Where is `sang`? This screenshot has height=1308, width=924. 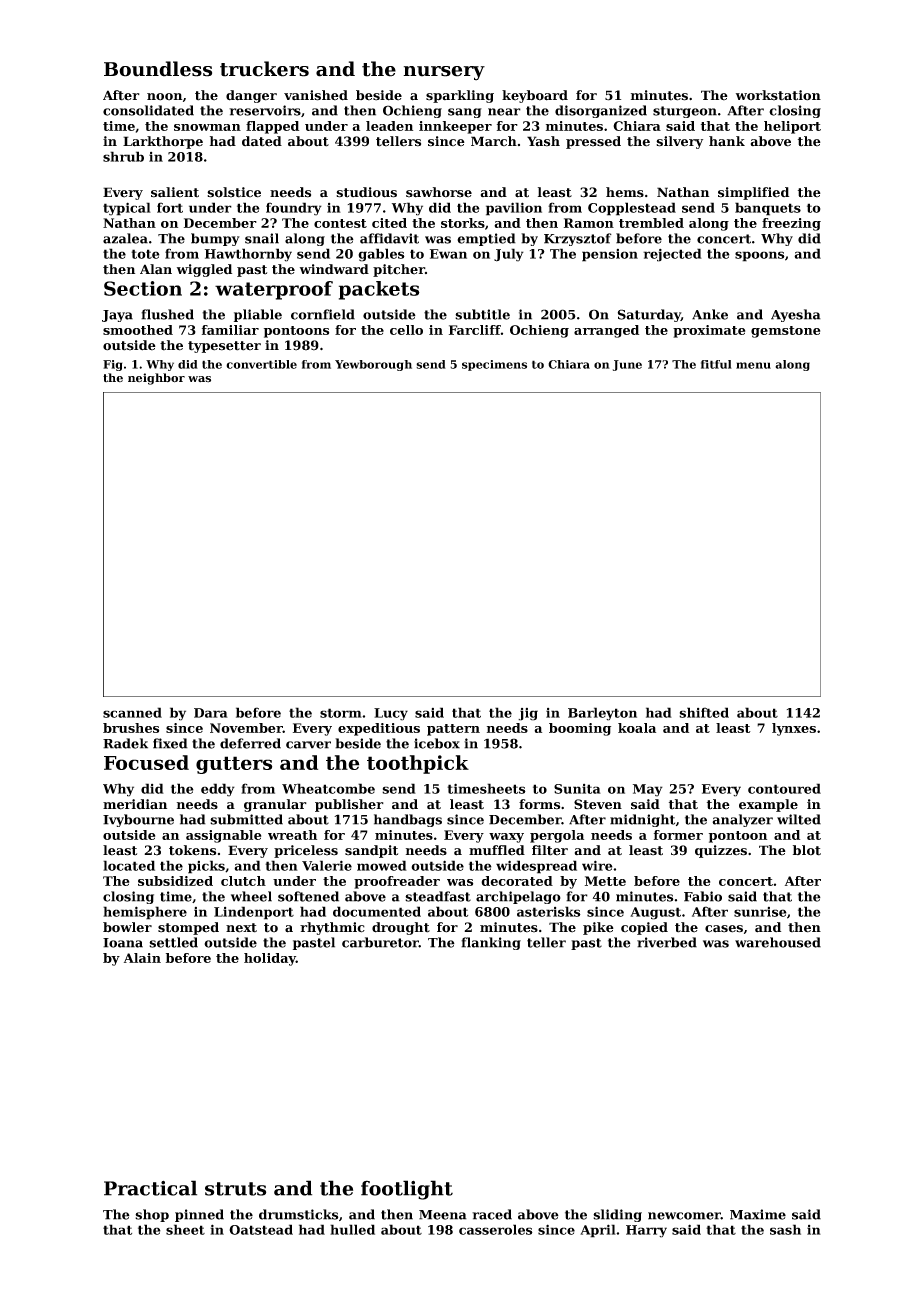 sang is located at coordinates (465, 113).
